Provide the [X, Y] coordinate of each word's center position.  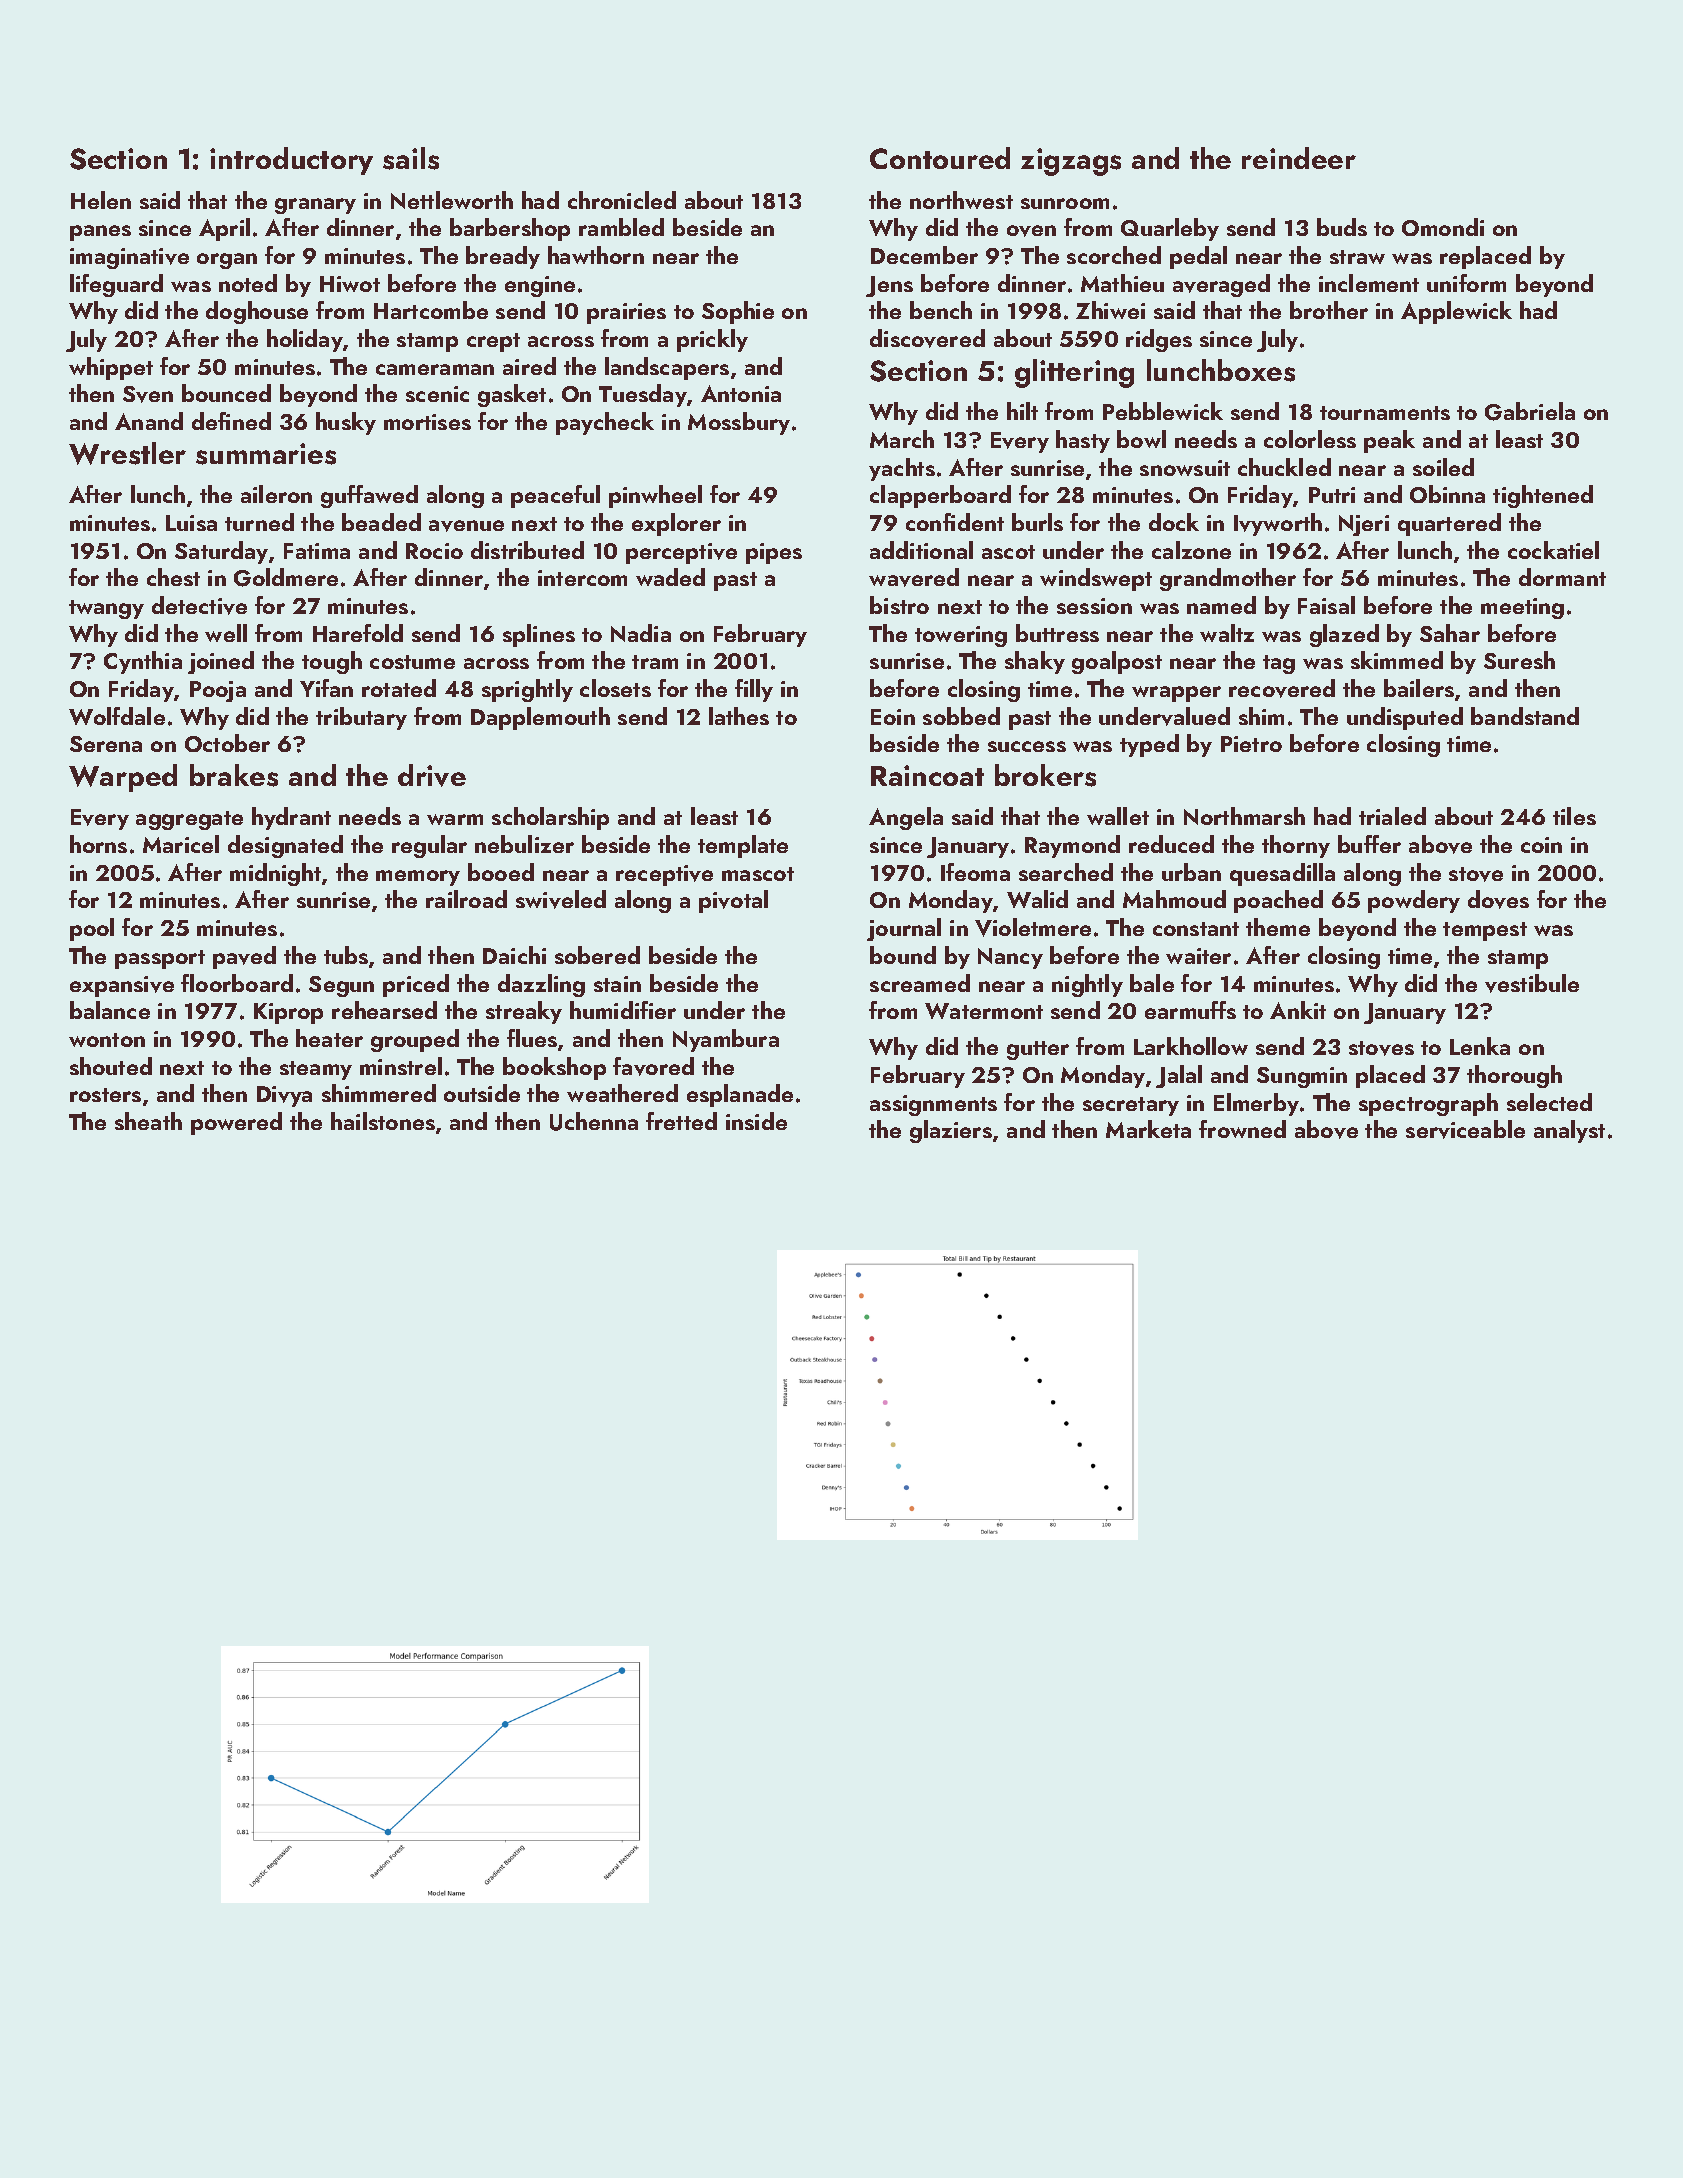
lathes [739, 716]
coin [1541, 845]
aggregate [189, 820]
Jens [889, 286]
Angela [906, 818]
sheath [148, 1121]
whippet [111, 368]
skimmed [1397, 660]
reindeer [1299, 158]
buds [1342, 227]
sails [411, 158]
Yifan [326, 688]
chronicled [622, 200]
